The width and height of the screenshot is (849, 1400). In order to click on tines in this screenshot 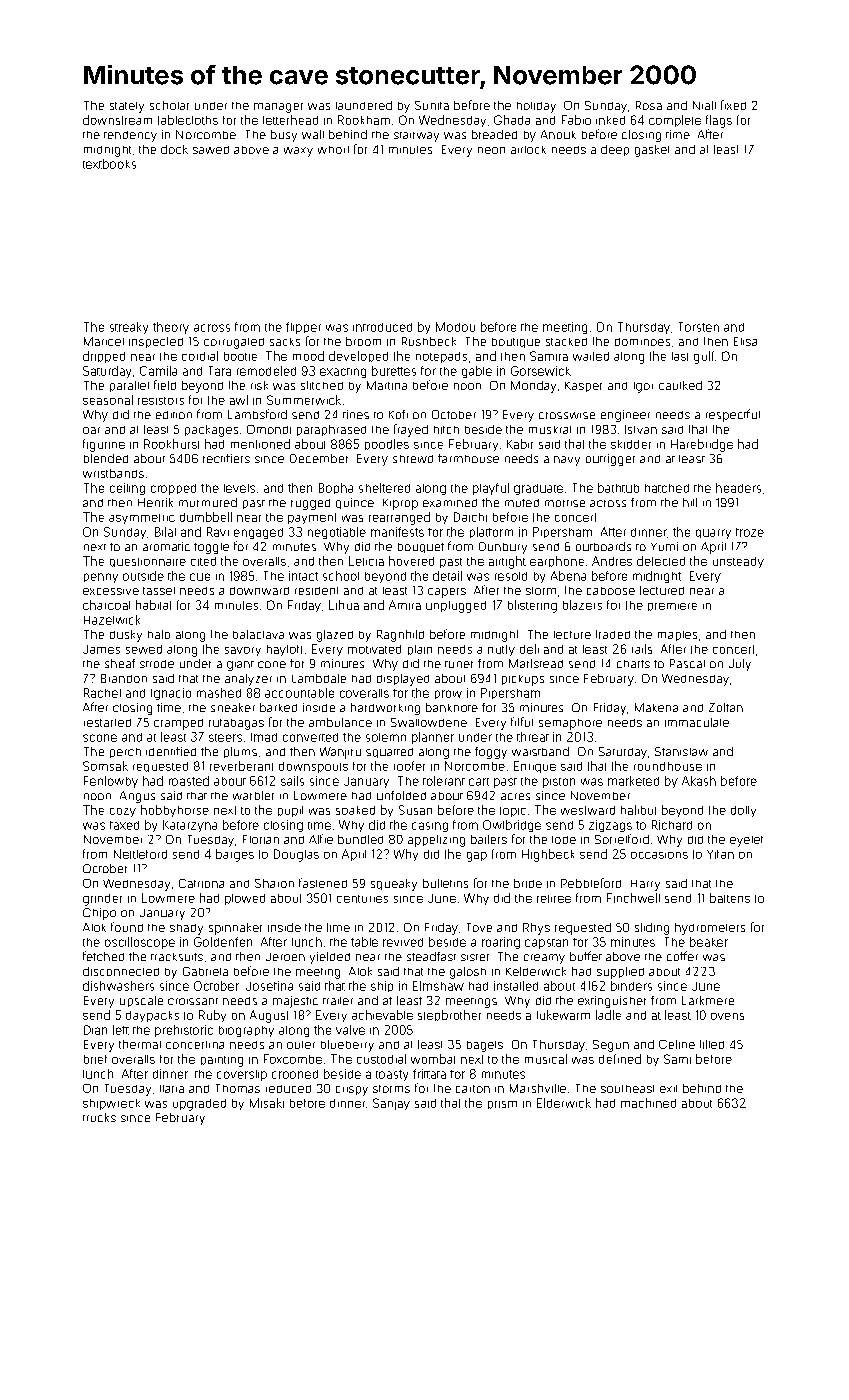, I will do `click(356, 414)`.
